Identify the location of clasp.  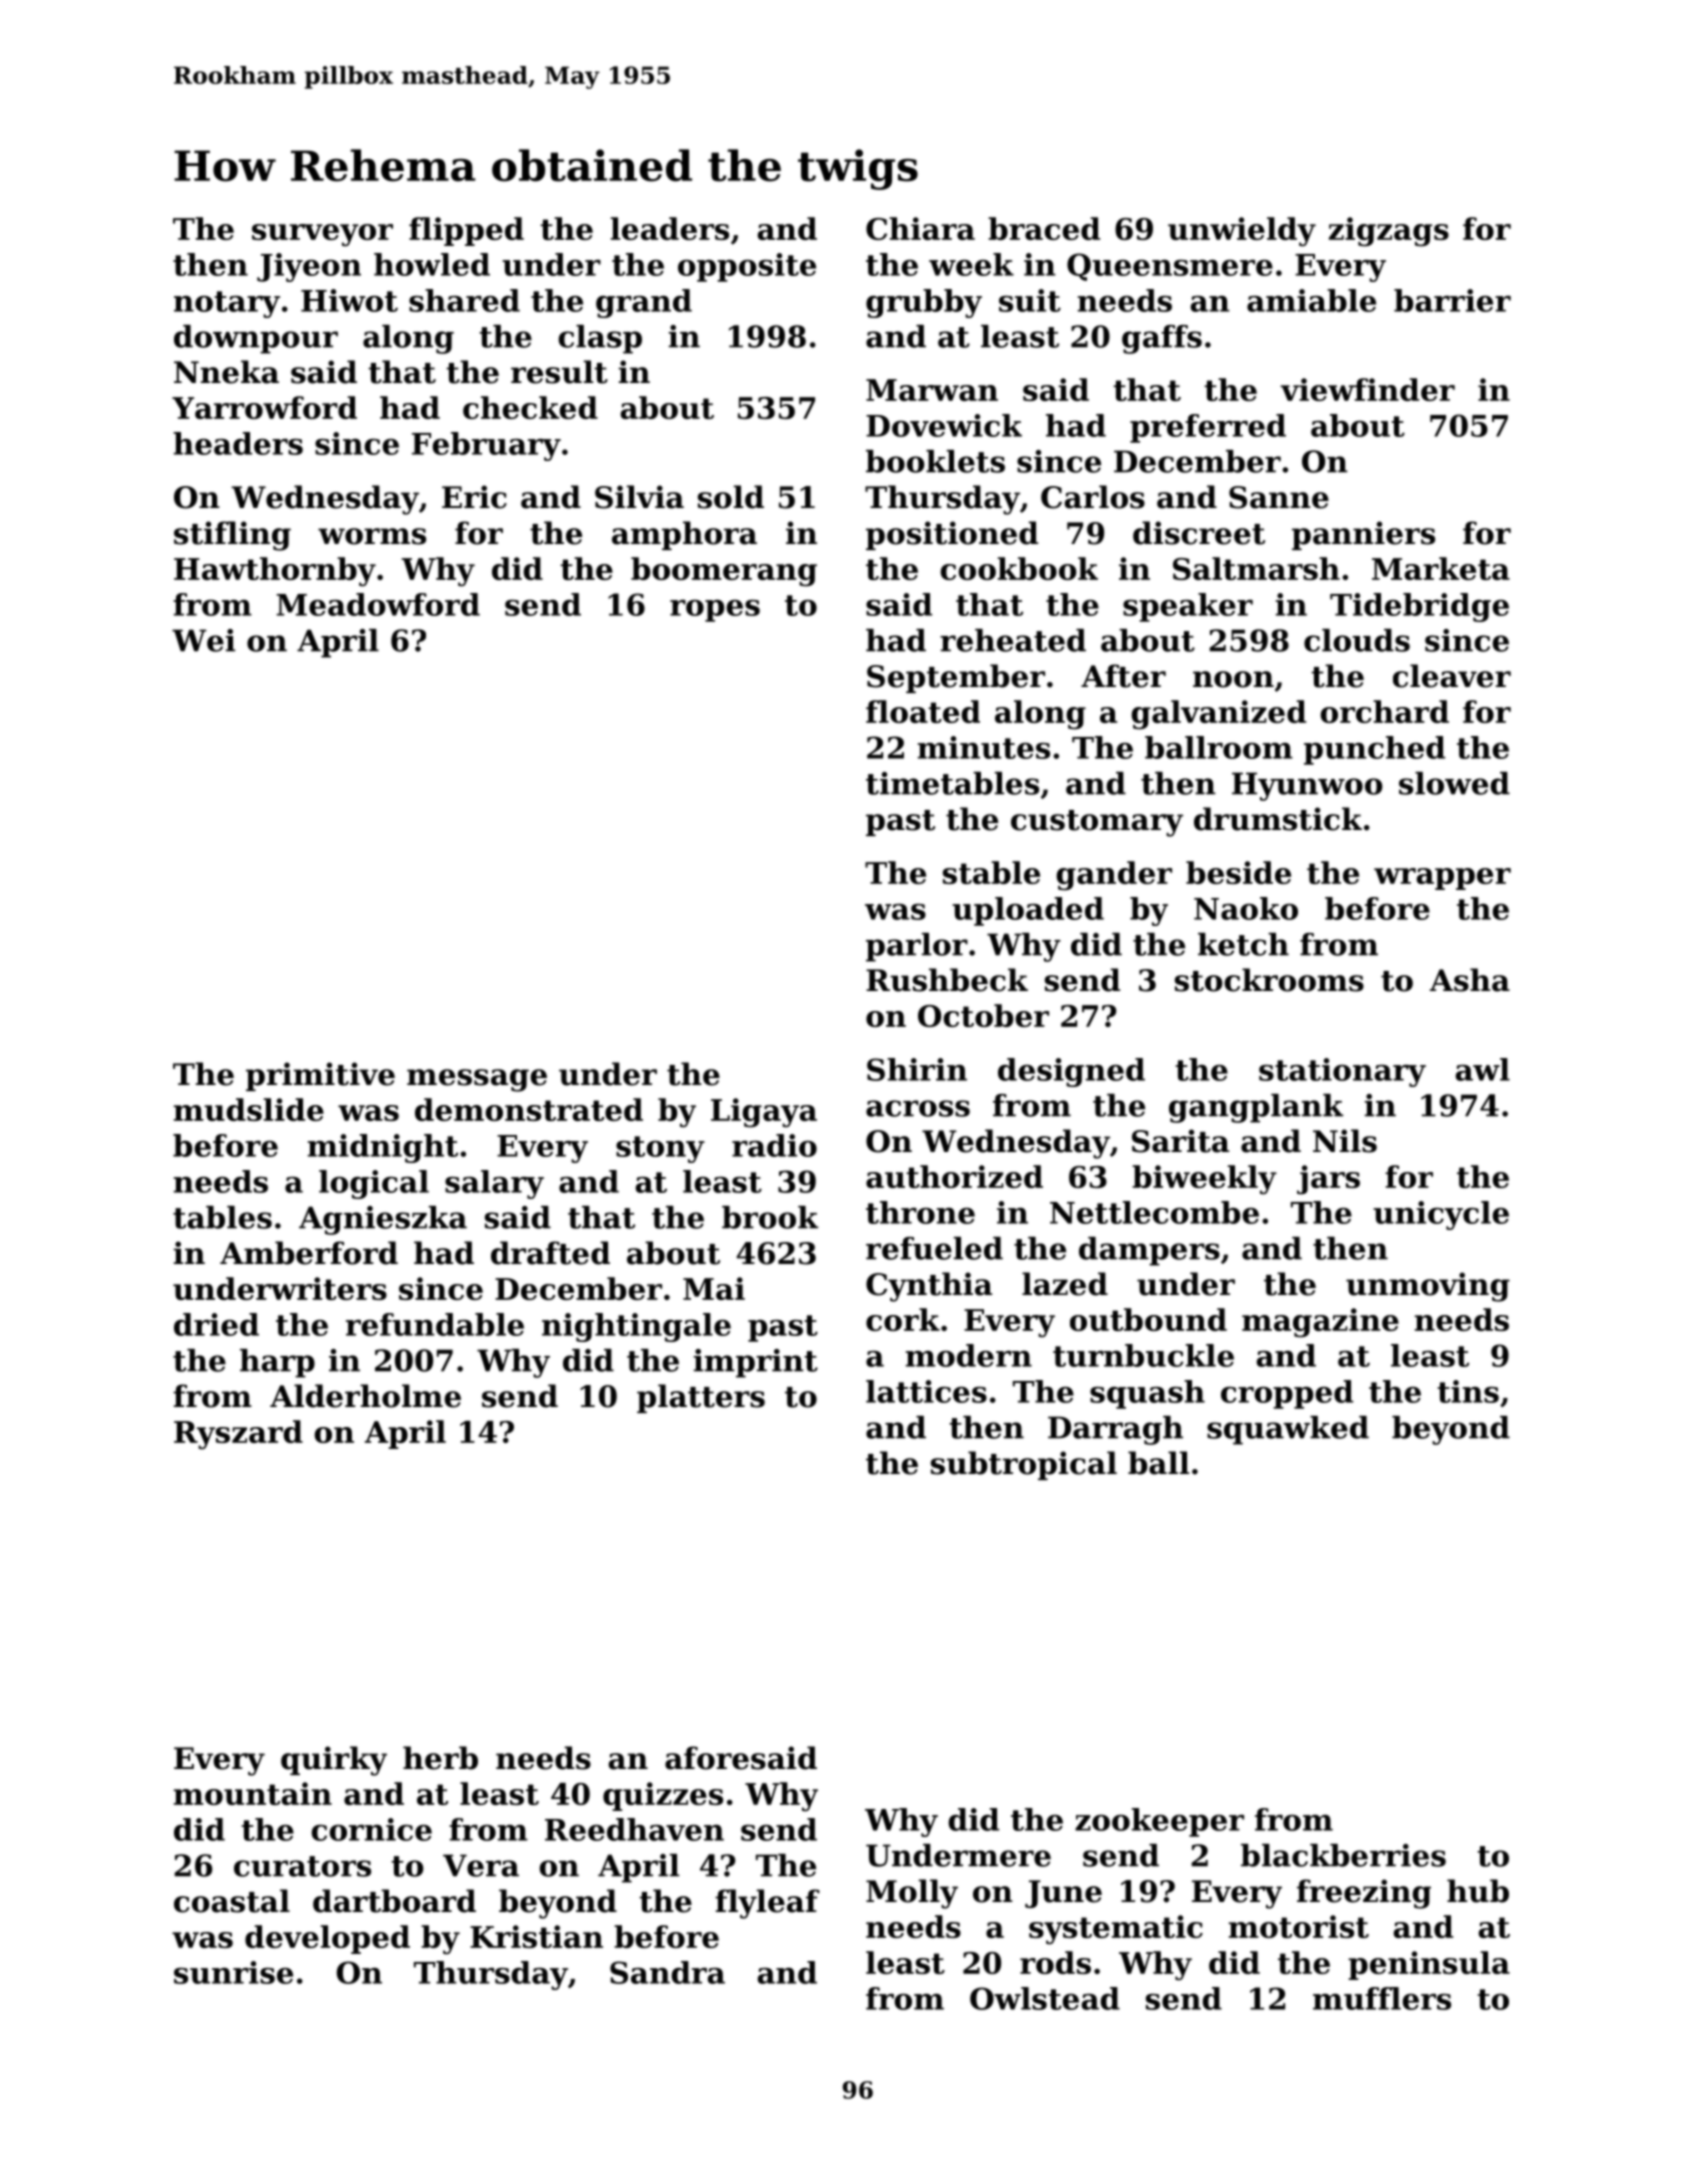
(600, 339).
